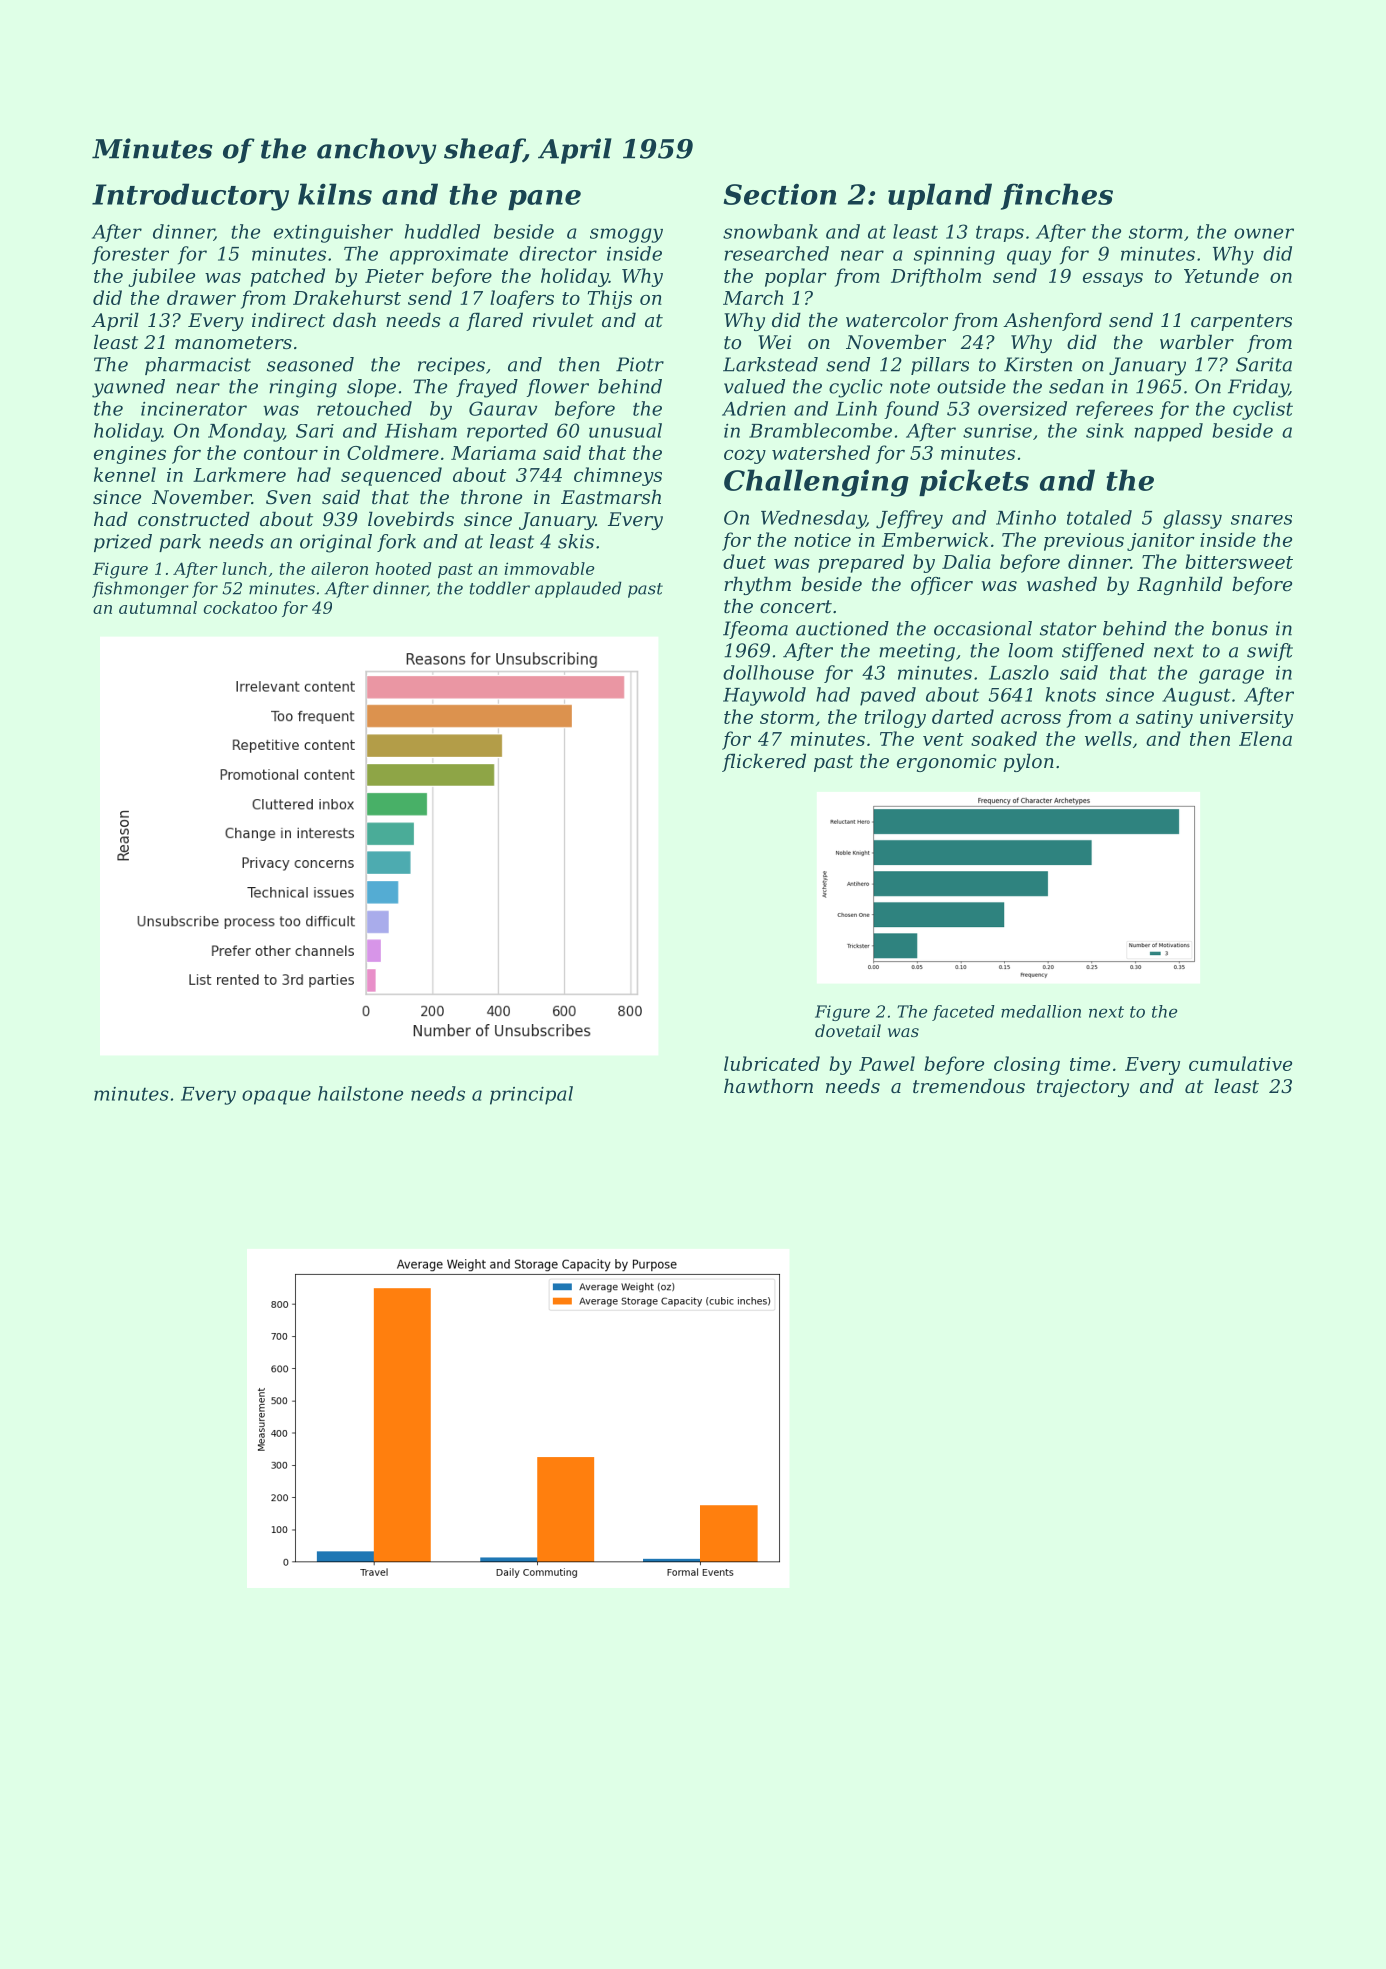  I want to click on reported, so click(507, 432).
